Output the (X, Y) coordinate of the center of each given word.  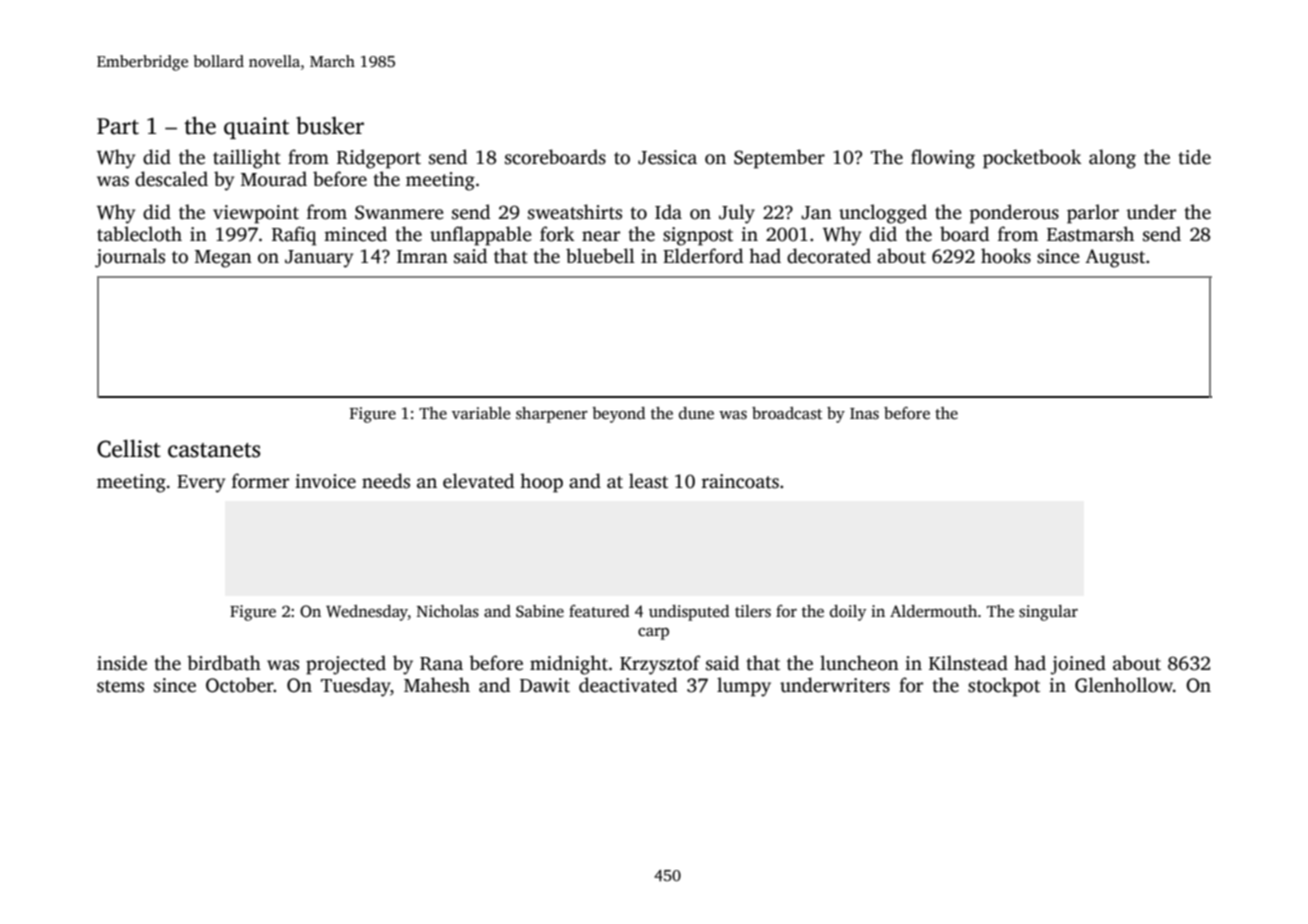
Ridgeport (379, 159)
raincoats (740, 481)
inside (122, 663)
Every (201, 484)
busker (330, 125)
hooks (1006, 256)
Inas (864, 414)
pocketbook (1032, 159)
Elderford (703, 256)
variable (481, 413)
